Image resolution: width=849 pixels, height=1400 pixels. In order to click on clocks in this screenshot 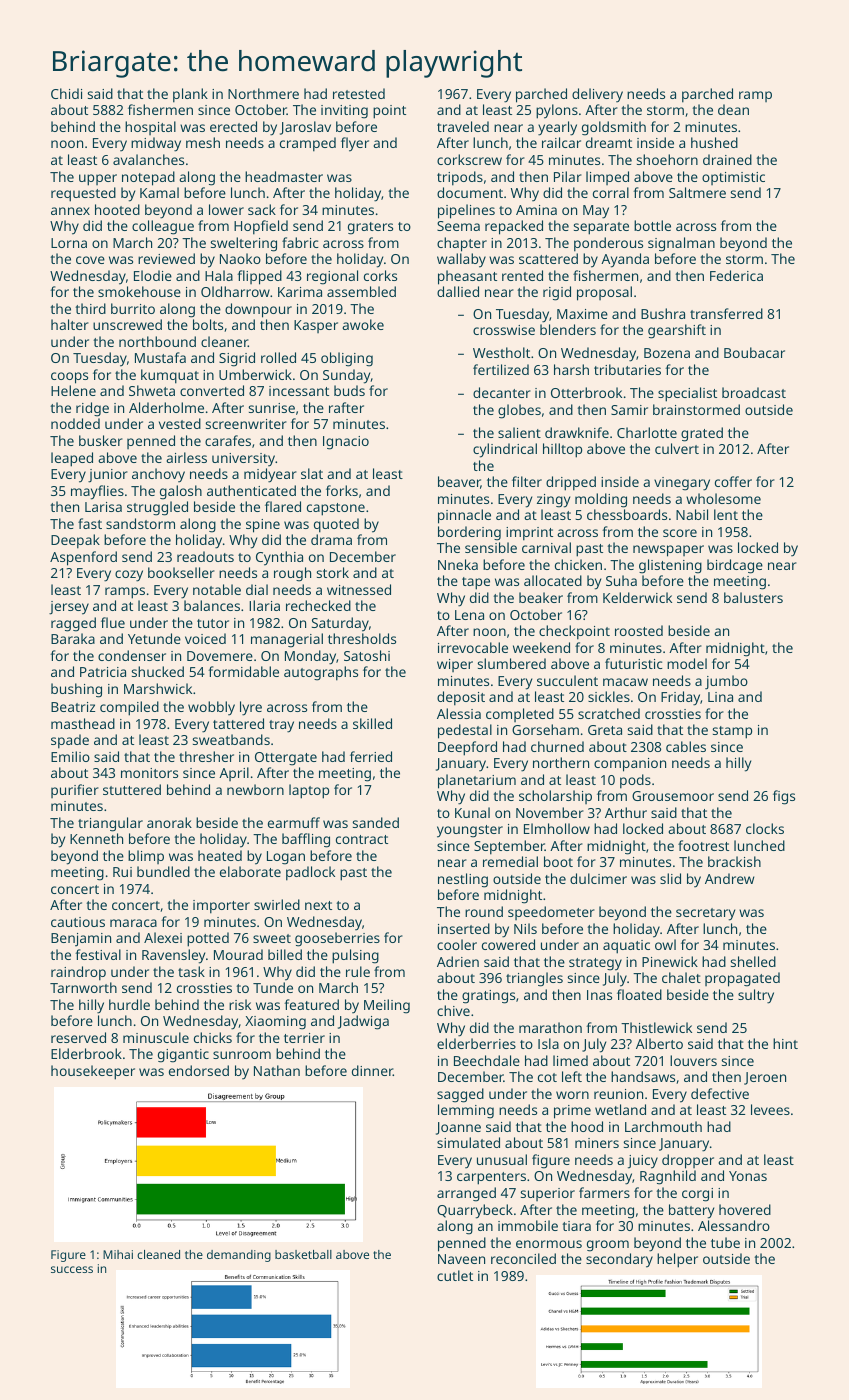, I will do `click(765, 828)`.
